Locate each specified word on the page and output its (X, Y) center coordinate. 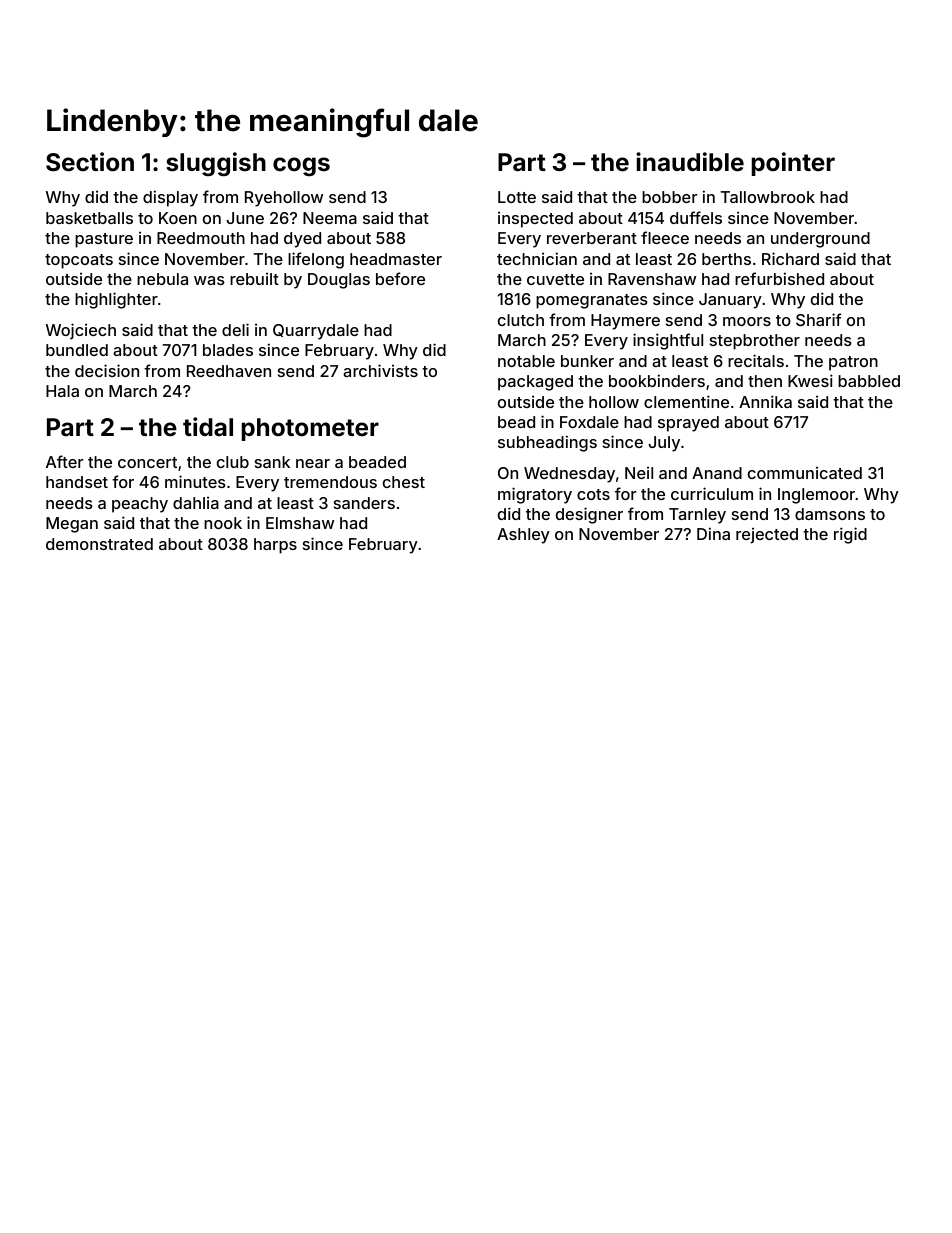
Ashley (523, 536)
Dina (713, 533)
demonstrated (99, 544)
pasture (104, 240)
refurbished (779, 278)
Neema (330, 218)
